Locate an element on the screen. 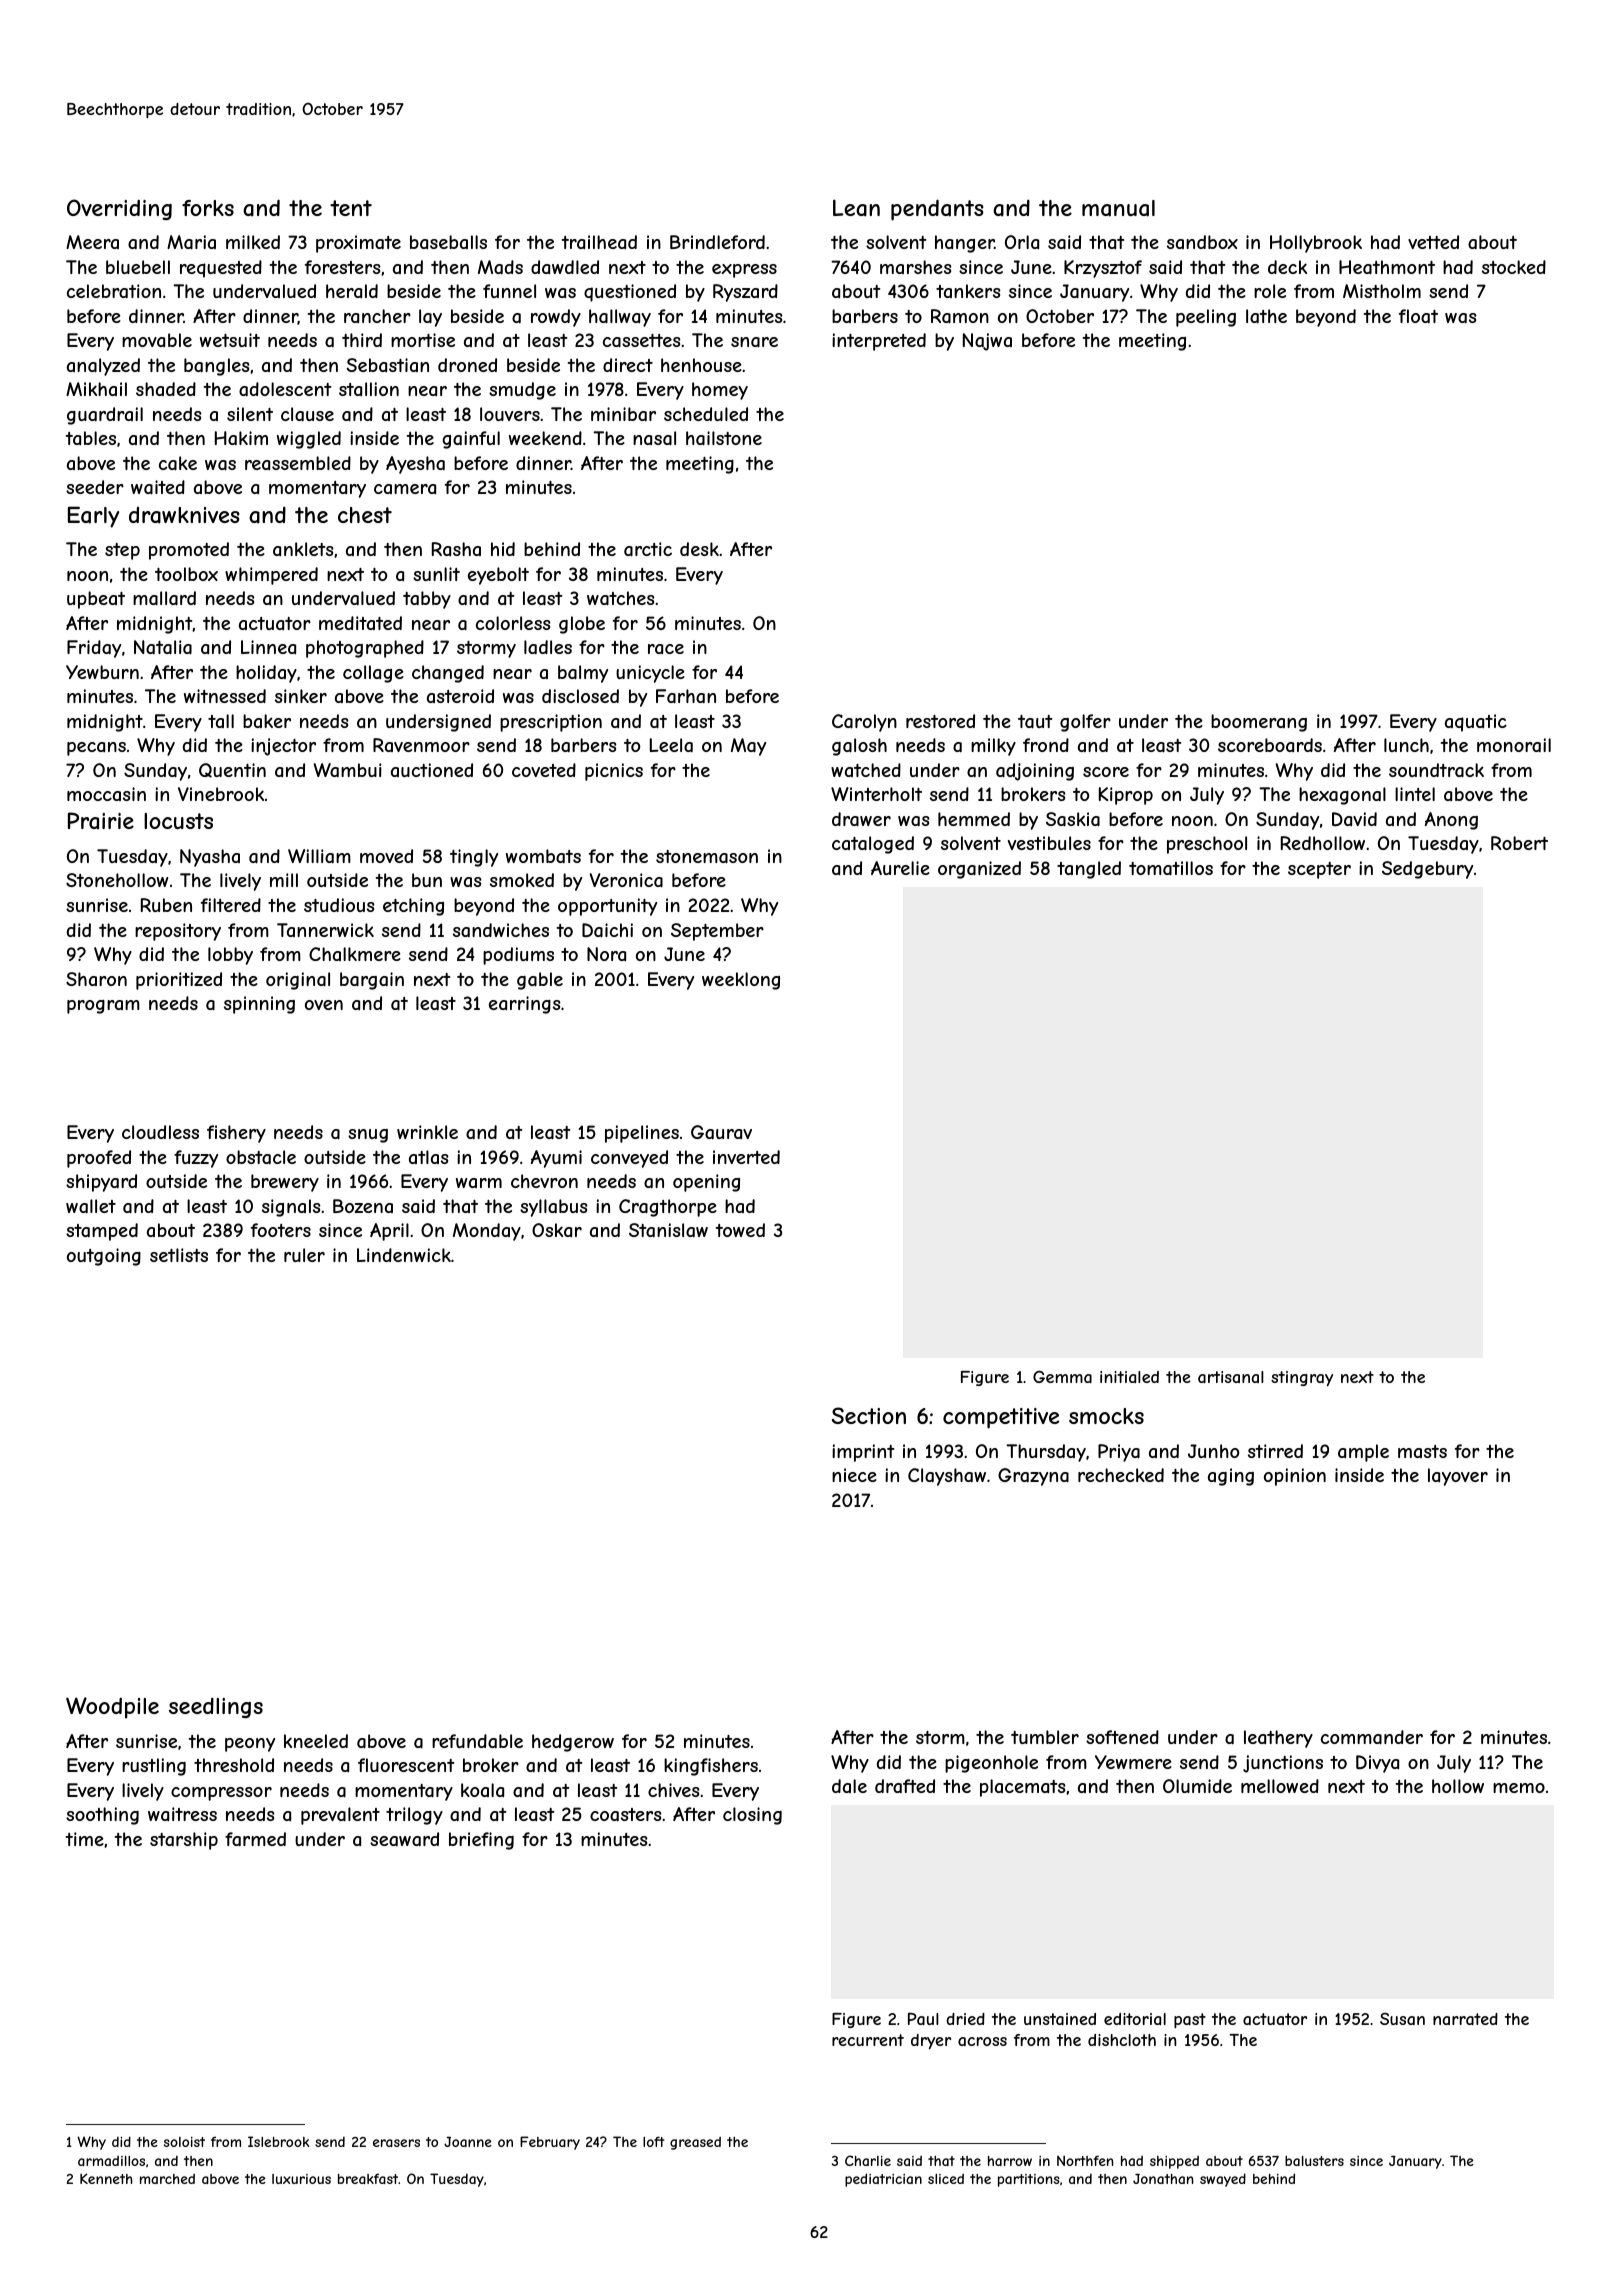 This screenshot has height=2292, width=1620. refundable is located at coordinates (477, 1741).
